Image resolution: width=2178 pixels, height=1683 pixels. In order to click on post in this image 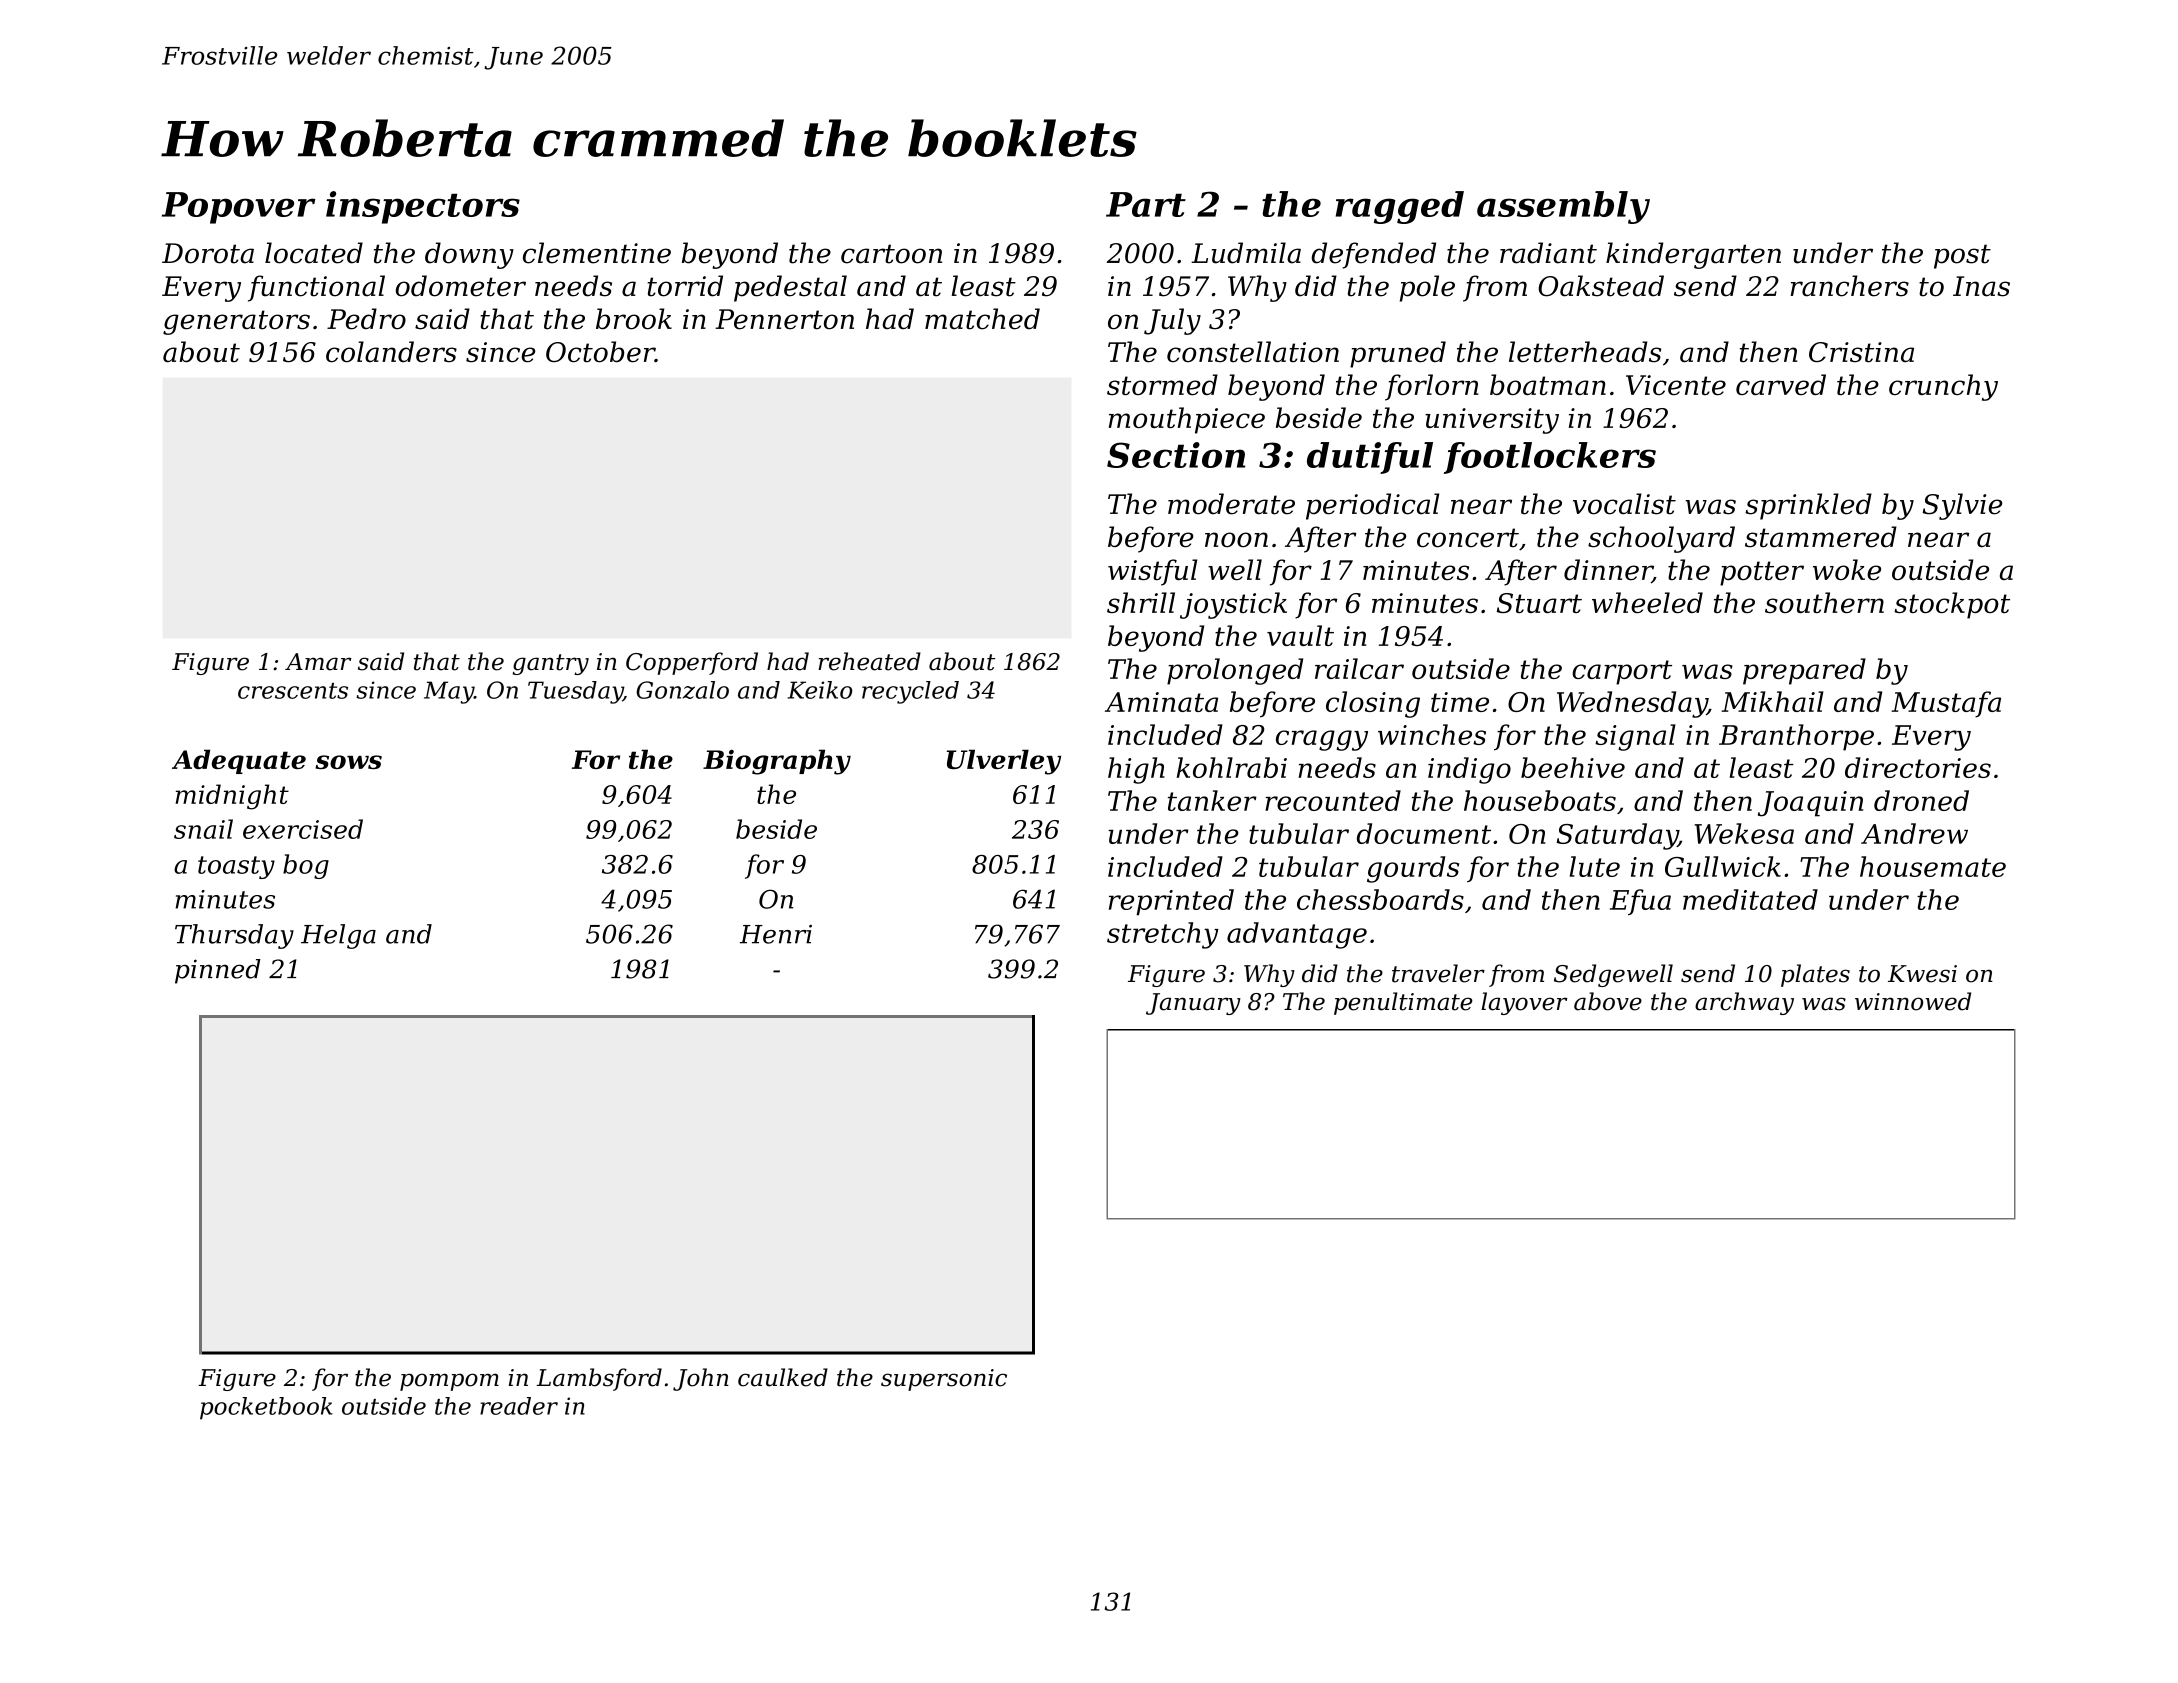, I will do `click(1962, 256)`.
